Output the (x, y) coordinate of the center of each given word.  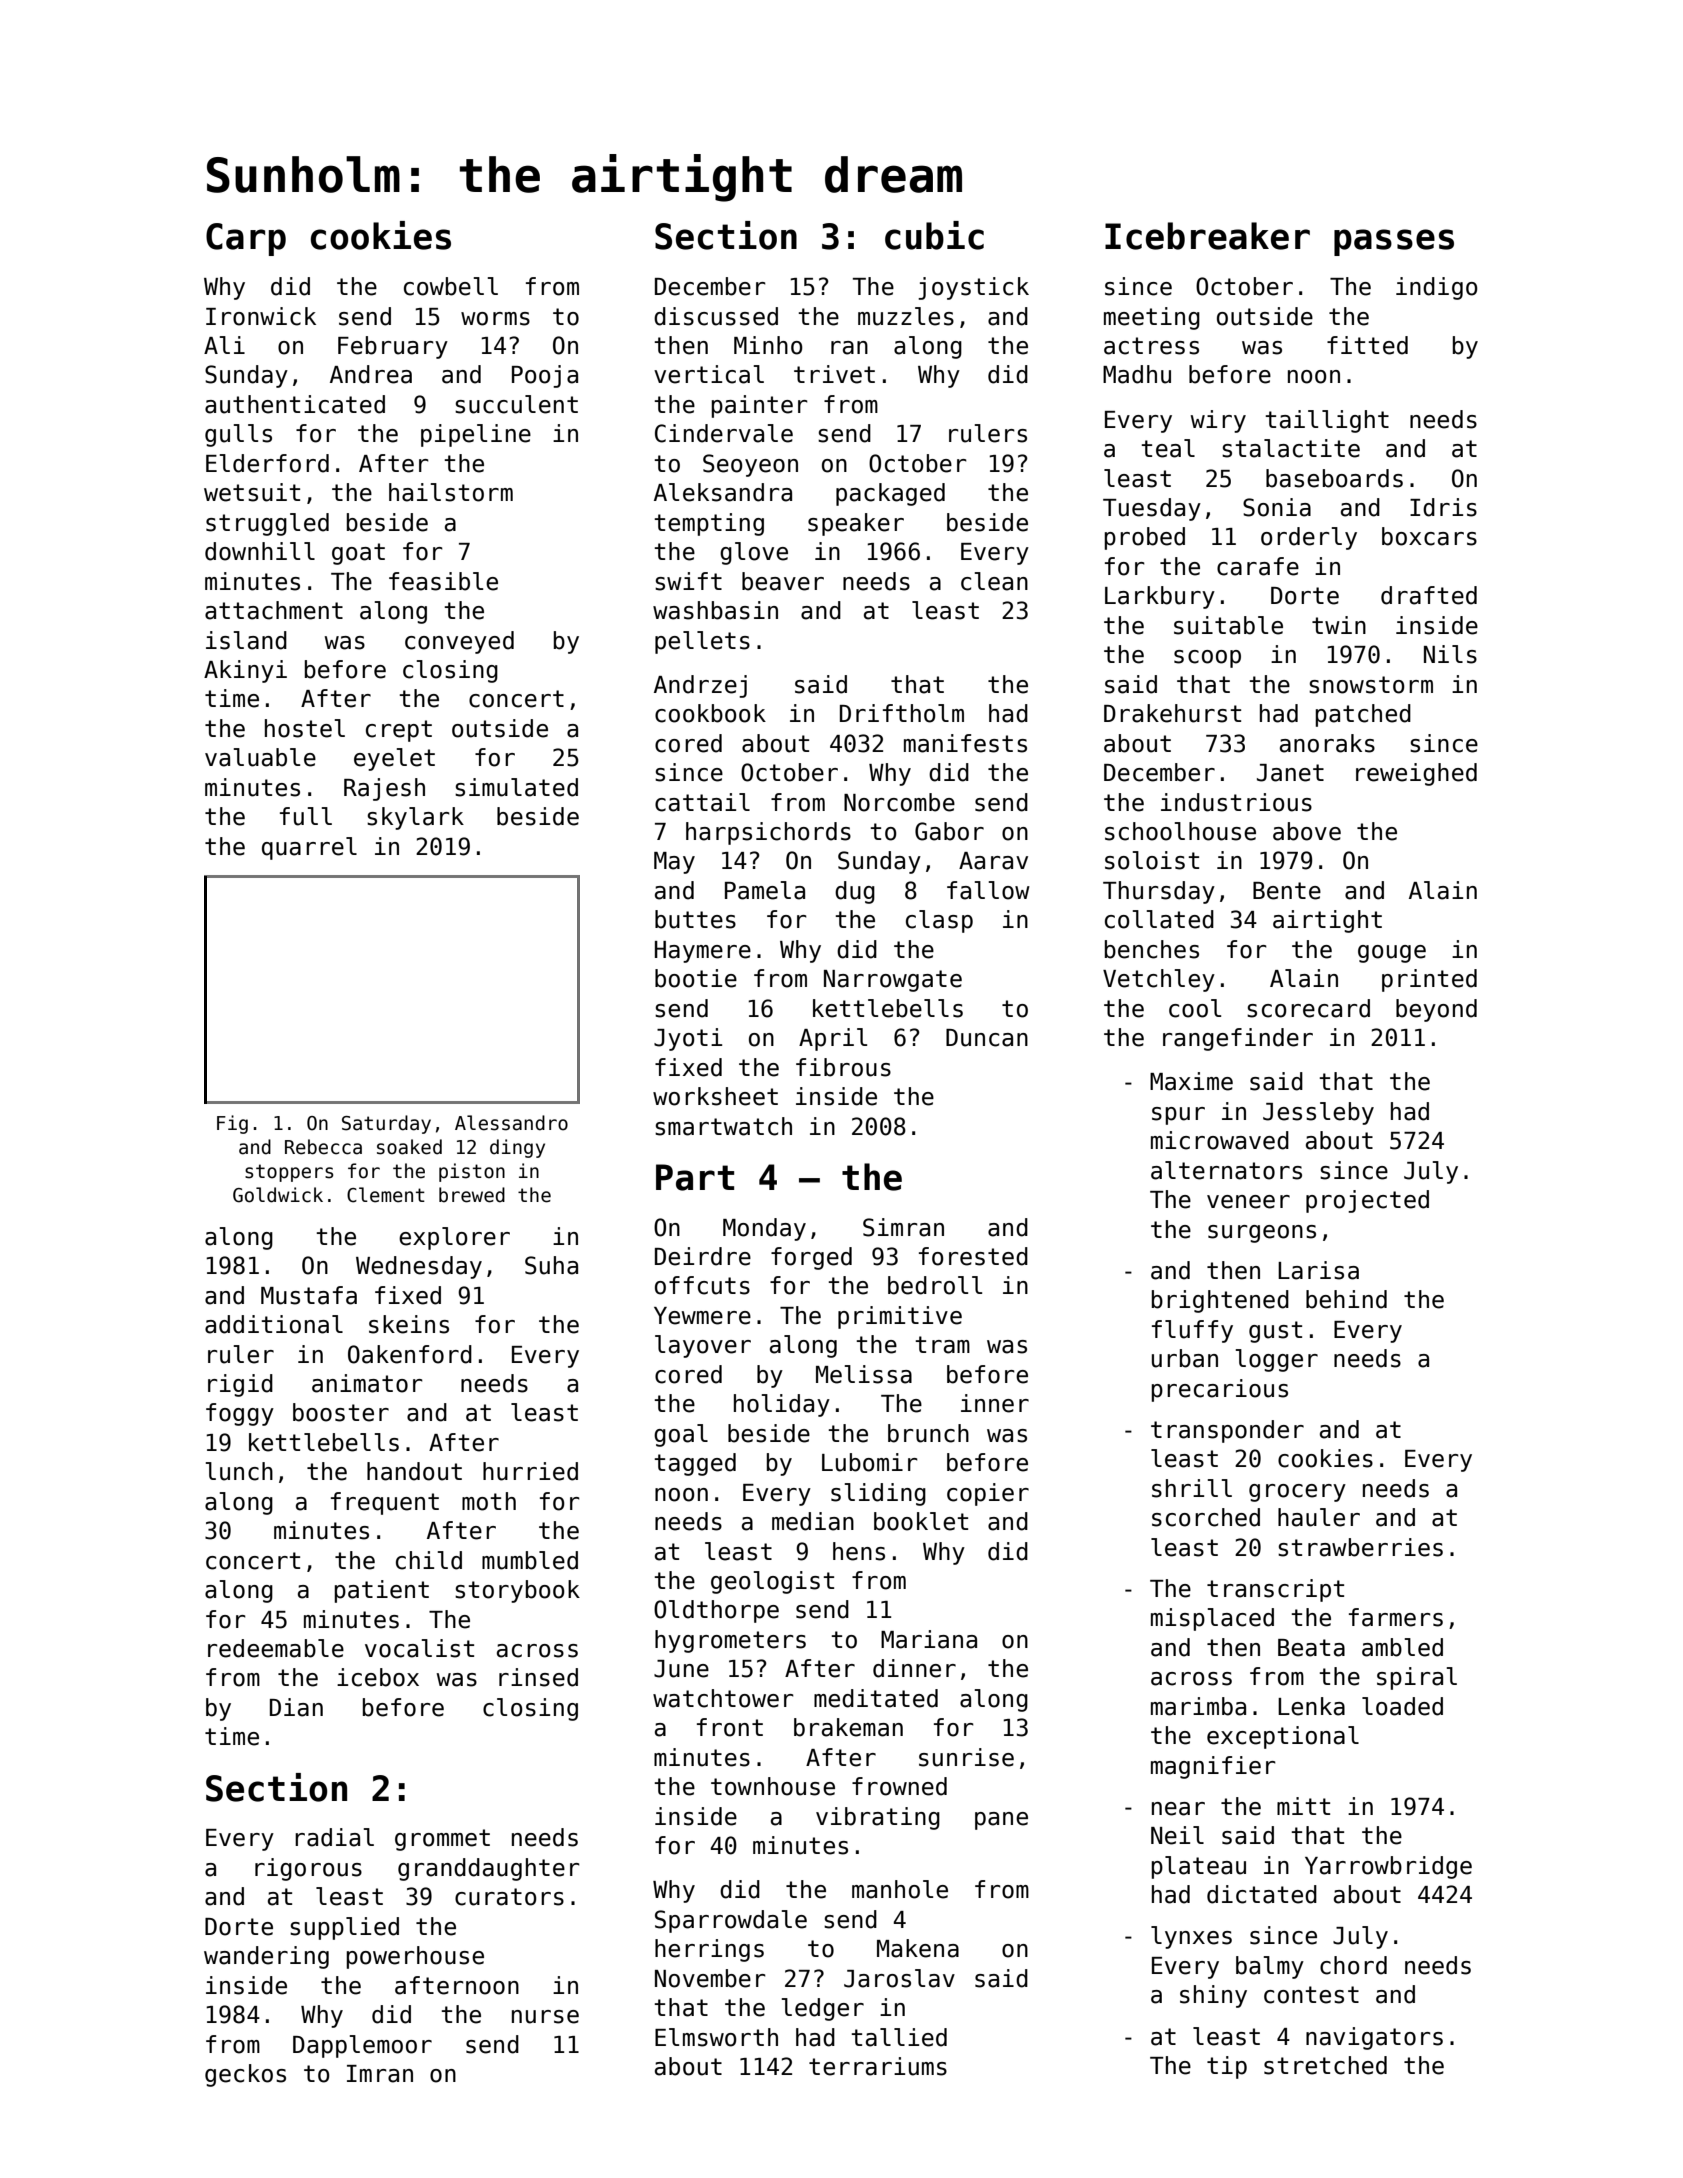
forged (811, 1258)
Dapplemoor (362, 2046)
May (674, 863)
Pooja (545, 376)
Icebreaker (1207, 236)
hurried (530, 1471)
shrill (1192, 1488)
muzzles (906, 316)
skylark (415, 818)
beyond (1436, 1010)
